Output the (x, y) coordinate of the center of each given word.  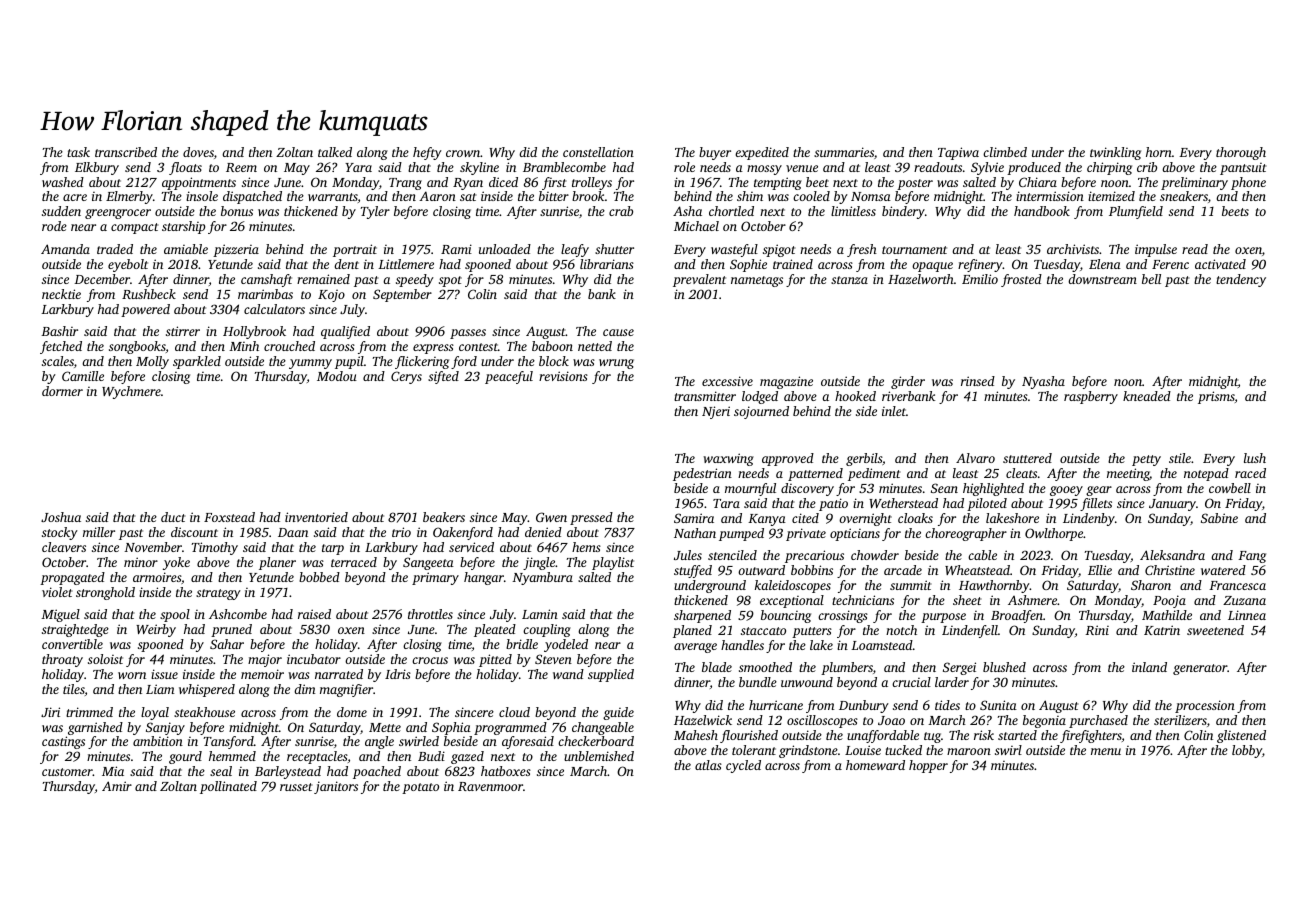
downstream (1102, 279)
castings (63, 742)
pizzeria (236, 250)
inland (1149, 667)
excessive (727, 381)
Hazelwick (703, 720)
